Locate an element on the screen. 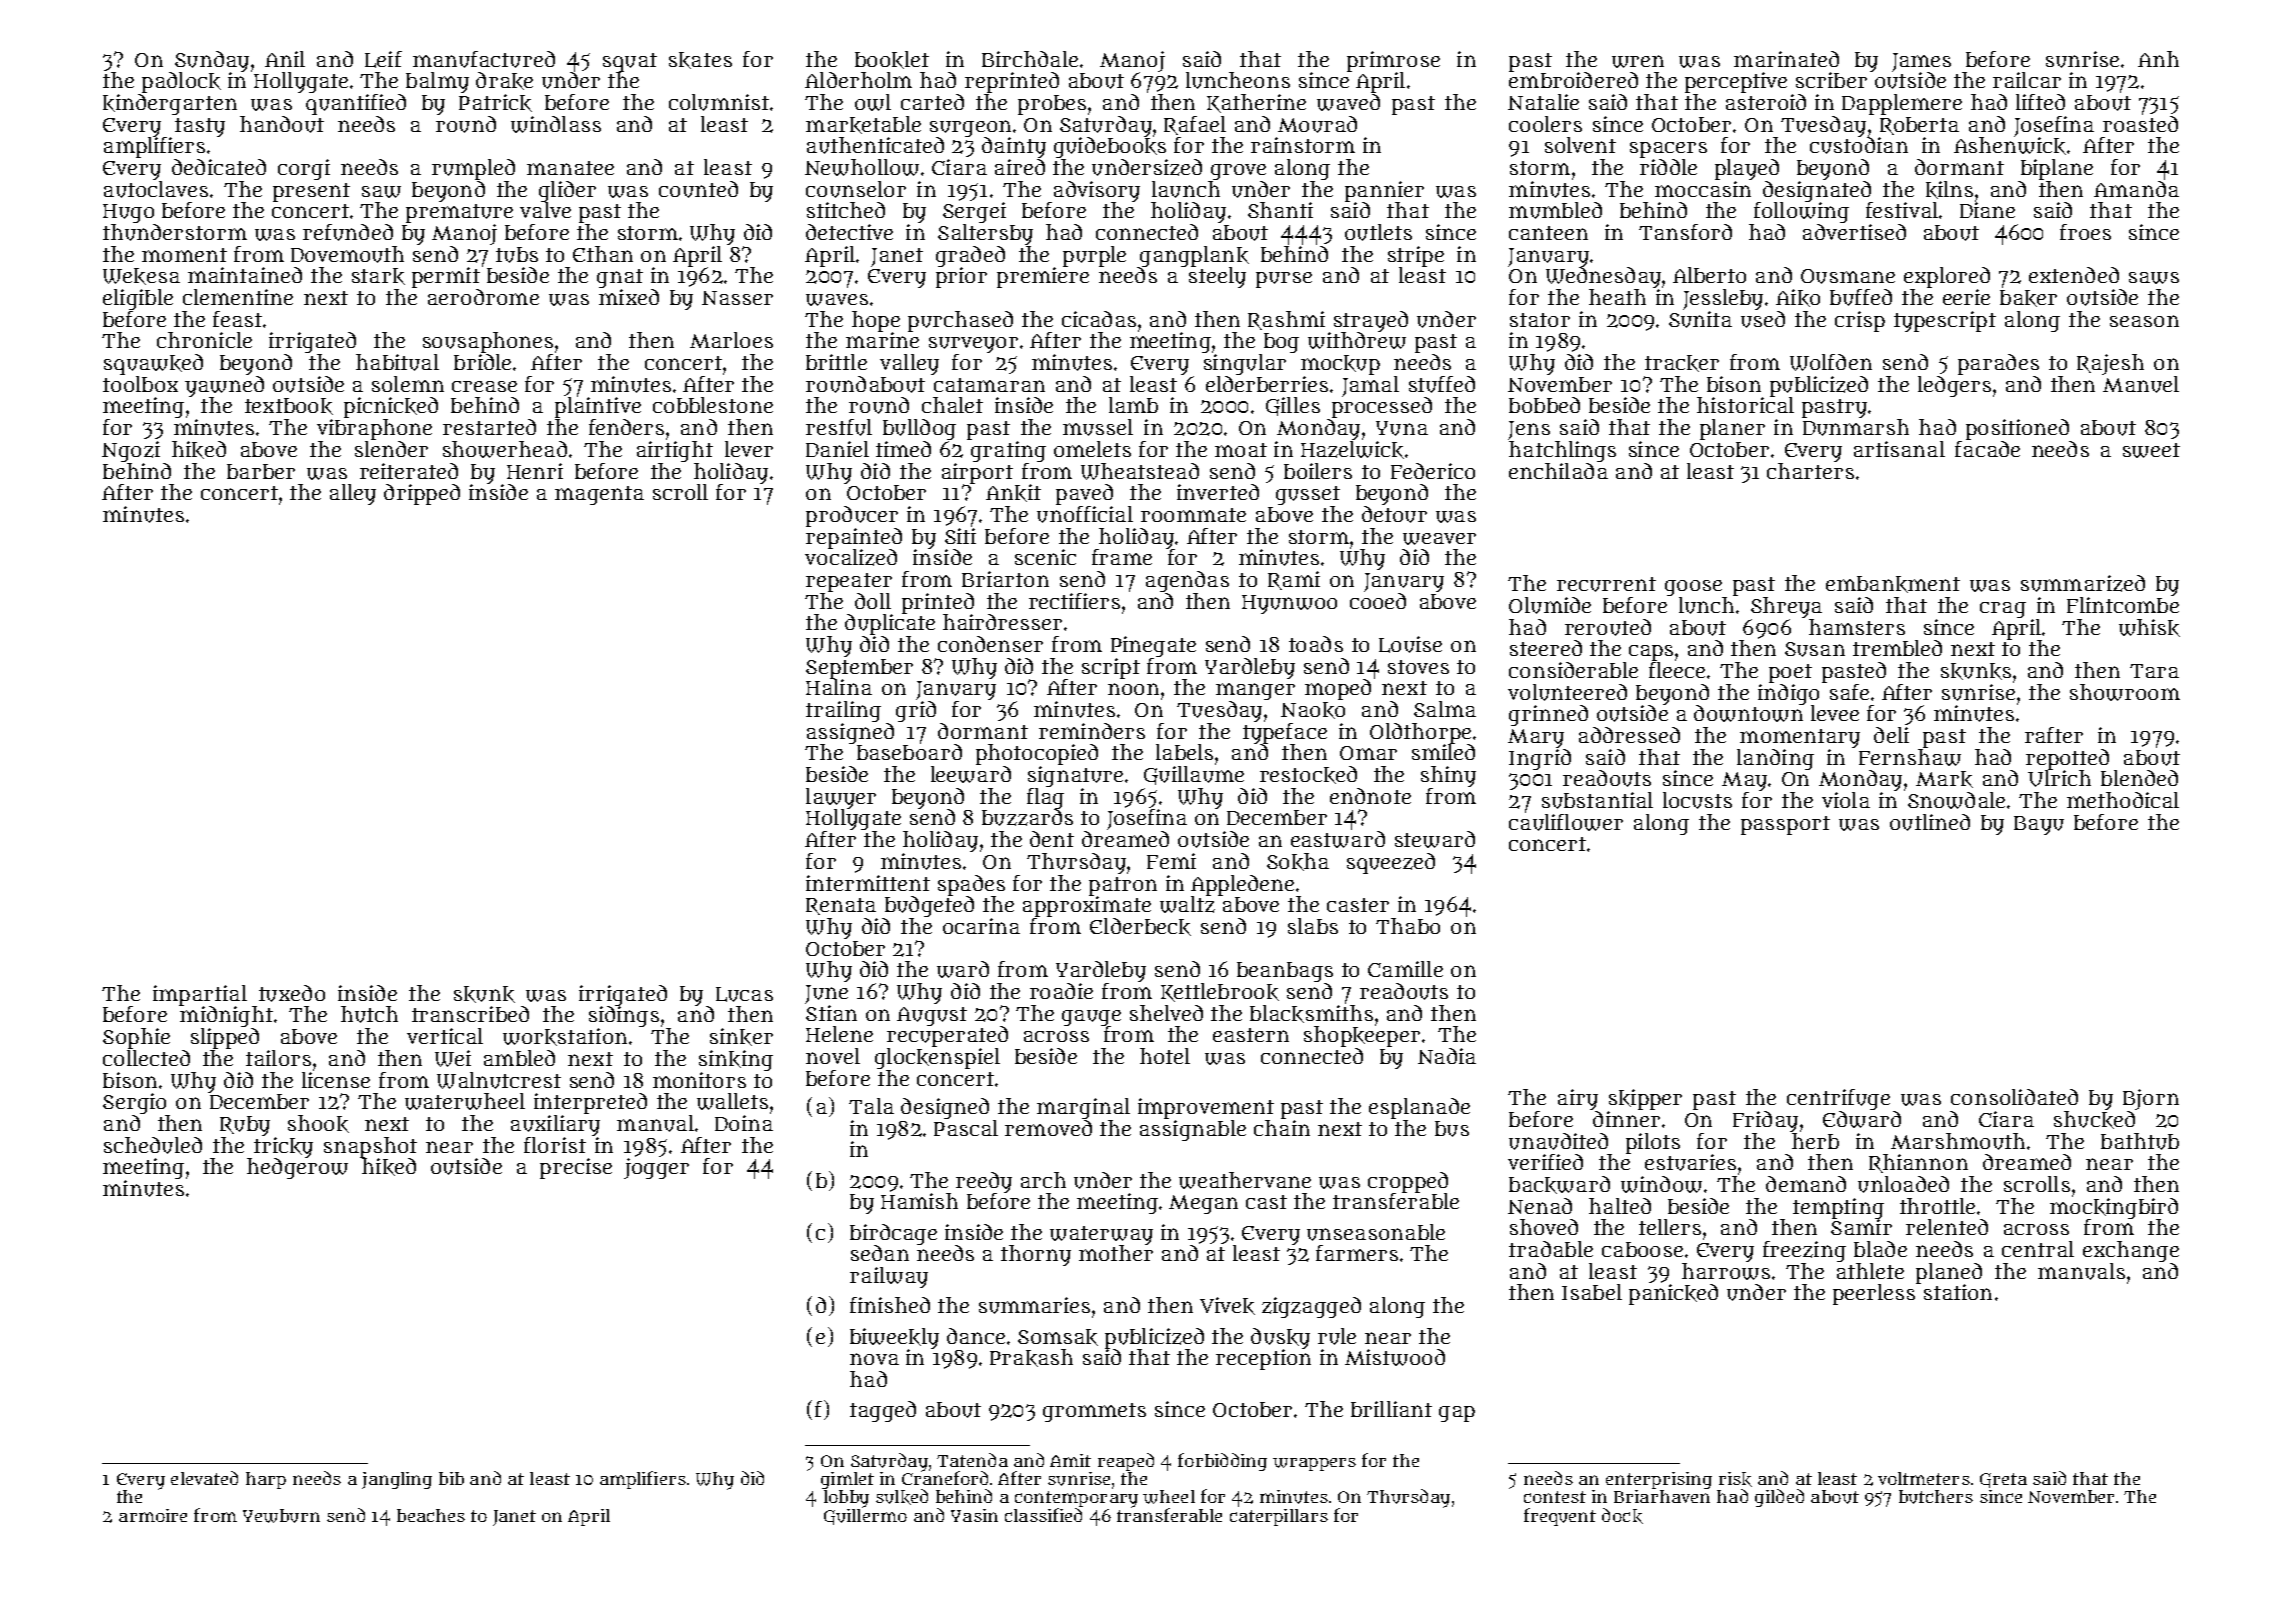 The image size is (2282, 1614). assigned is located at coordinates (850, 733).
